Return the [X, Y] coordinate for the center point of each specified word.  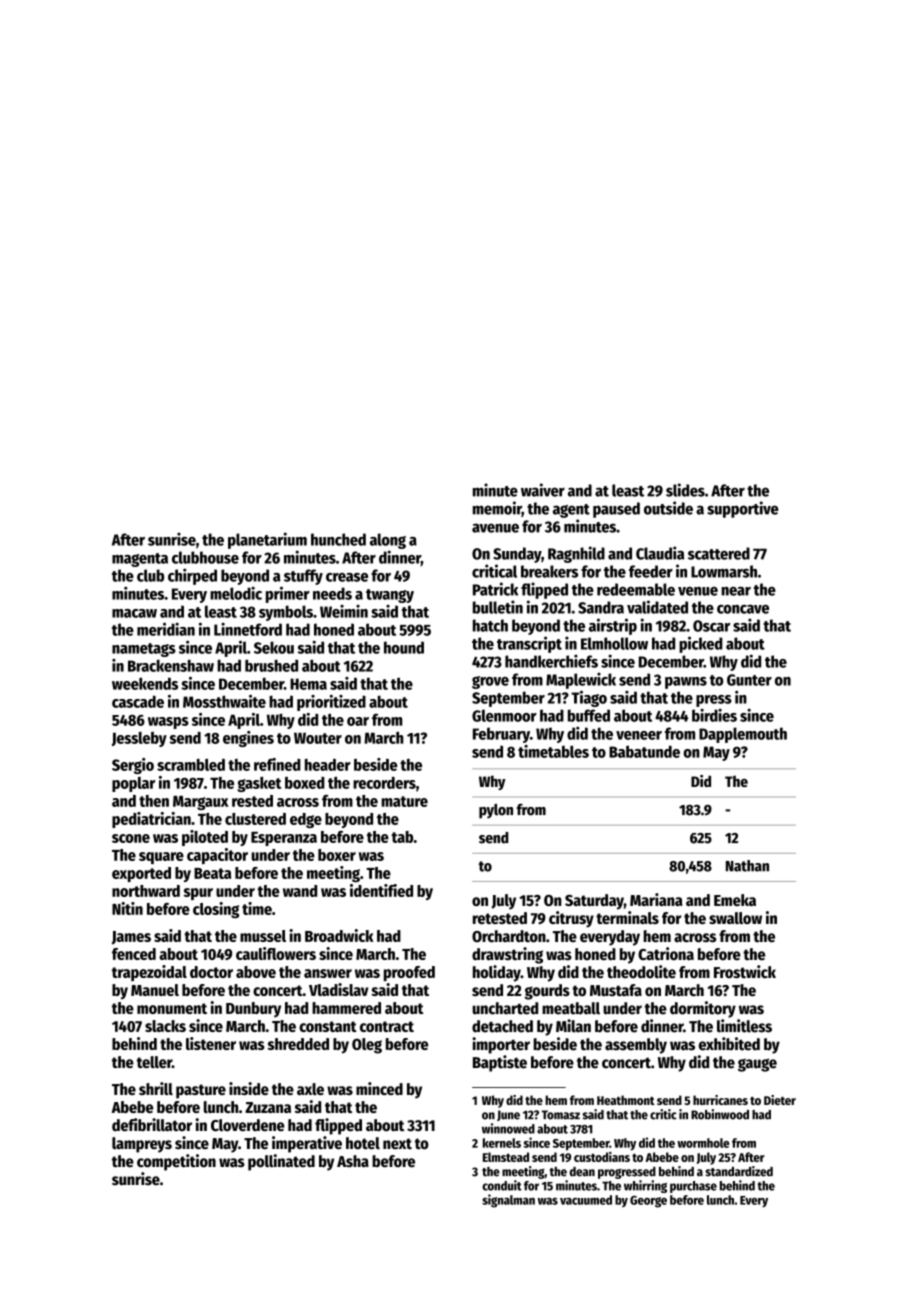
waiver [543, 490]
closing [216, 910]
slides [685, 490]
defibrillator [152, 1125]
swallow [735, 918]
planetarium [267, 540]
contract [387, 1026]
